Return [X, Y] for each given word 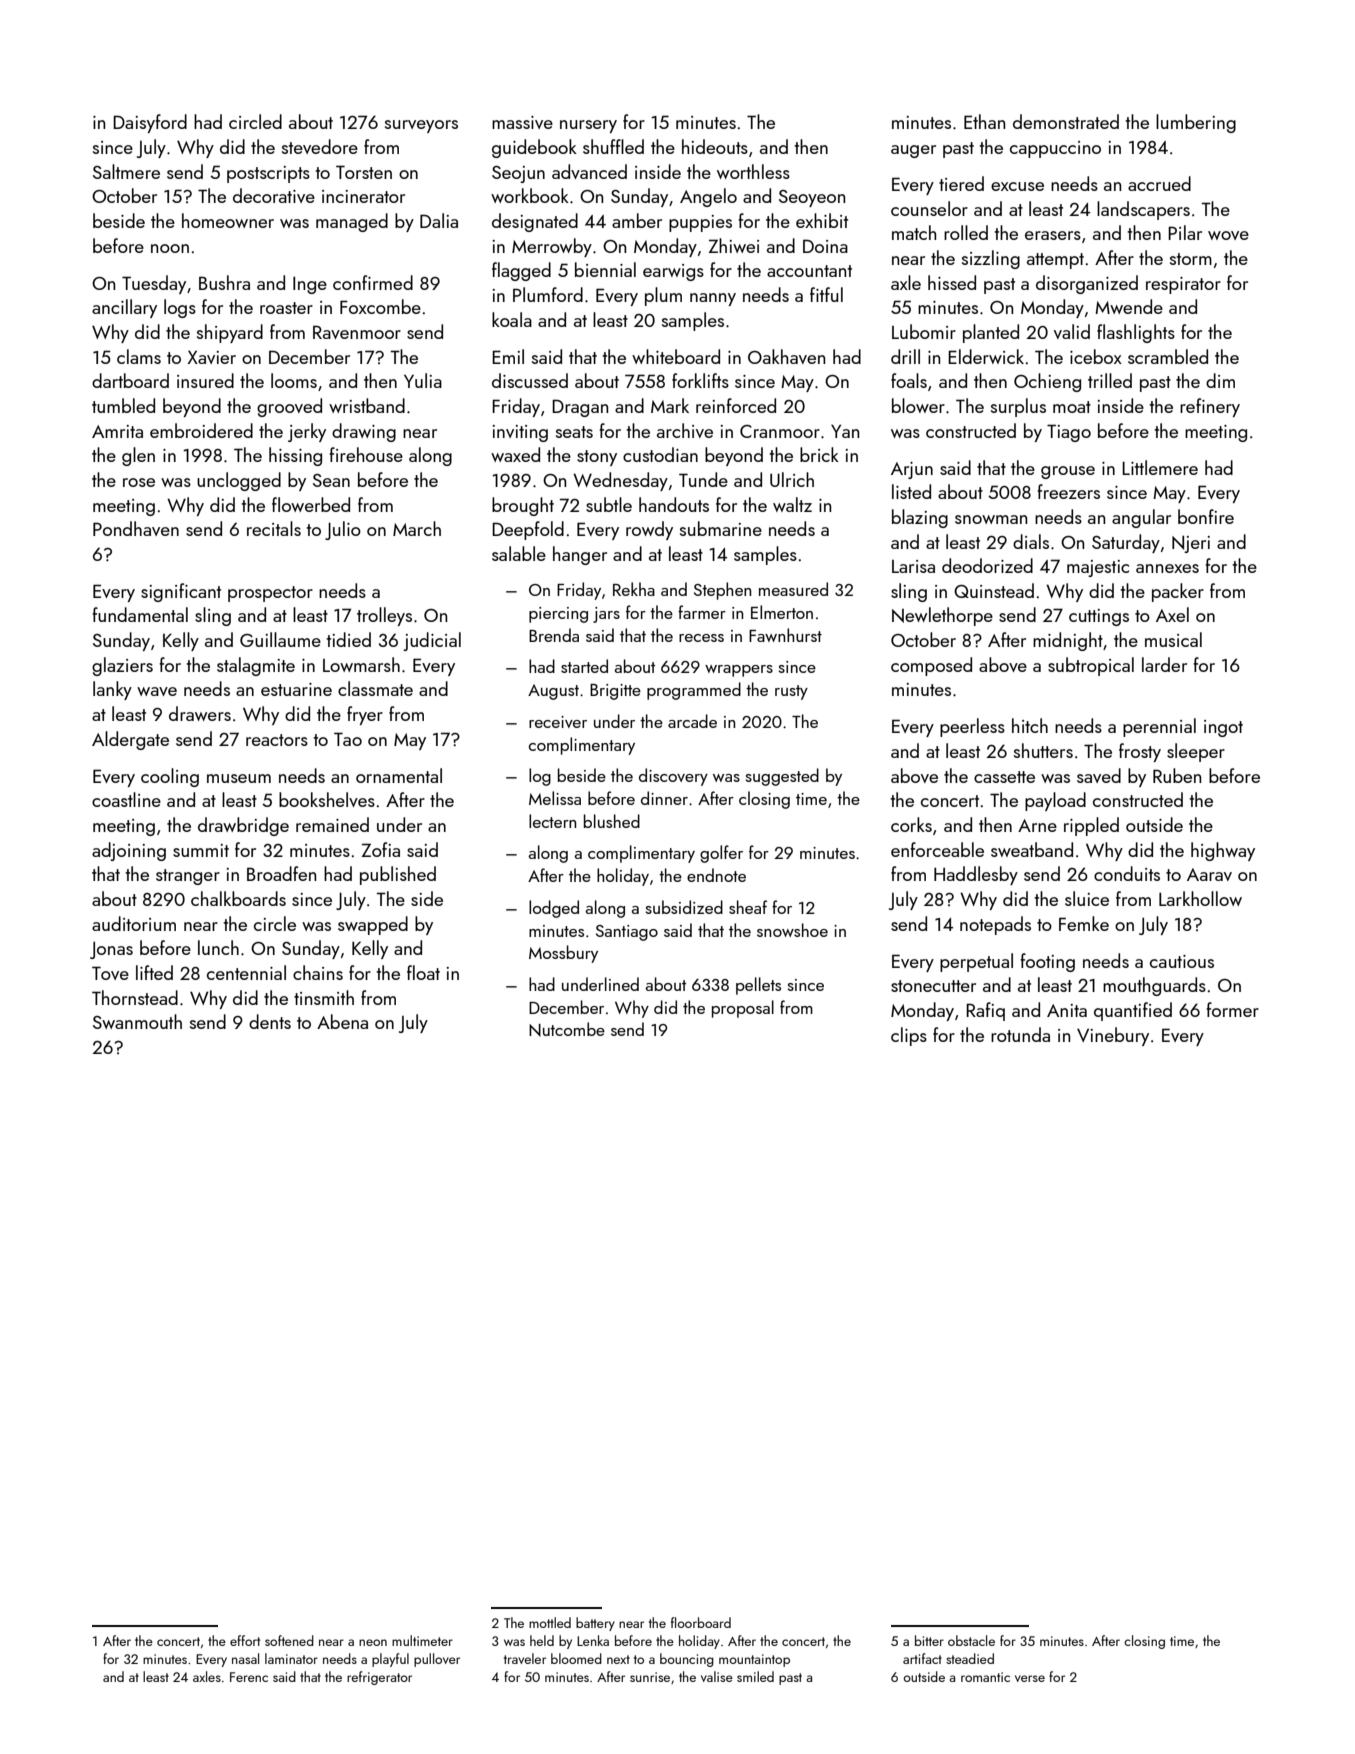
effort [245, 1640]
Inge [310, 285]
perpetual [976, 962]
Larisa [913, 566]
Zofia [381, 849]
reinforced [736, 405]
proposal [743, 1009]
